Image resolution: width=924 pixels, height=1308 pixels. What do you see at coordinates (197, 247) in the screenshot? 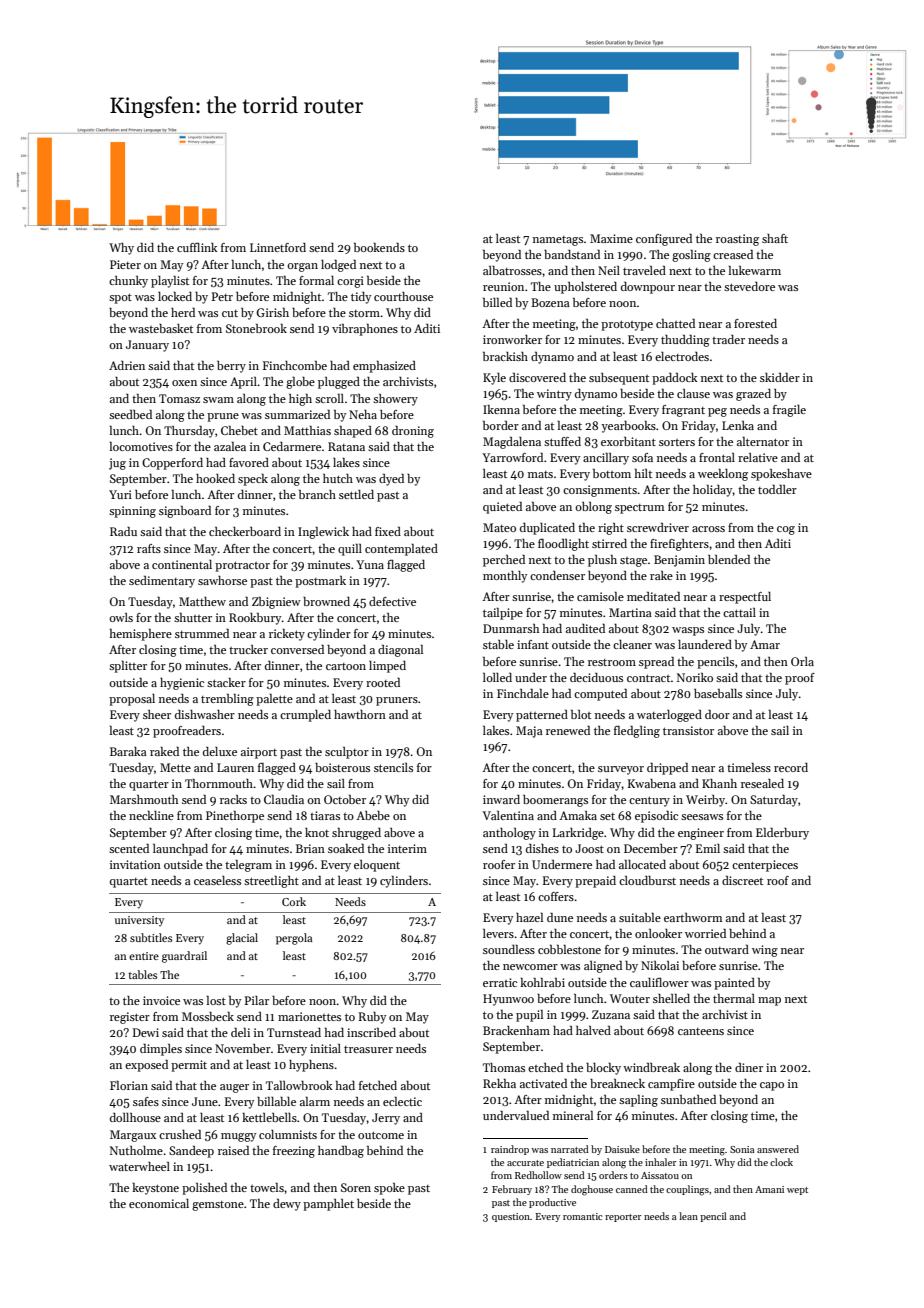
I see `cufflink` at bounding box center [197, 247].
